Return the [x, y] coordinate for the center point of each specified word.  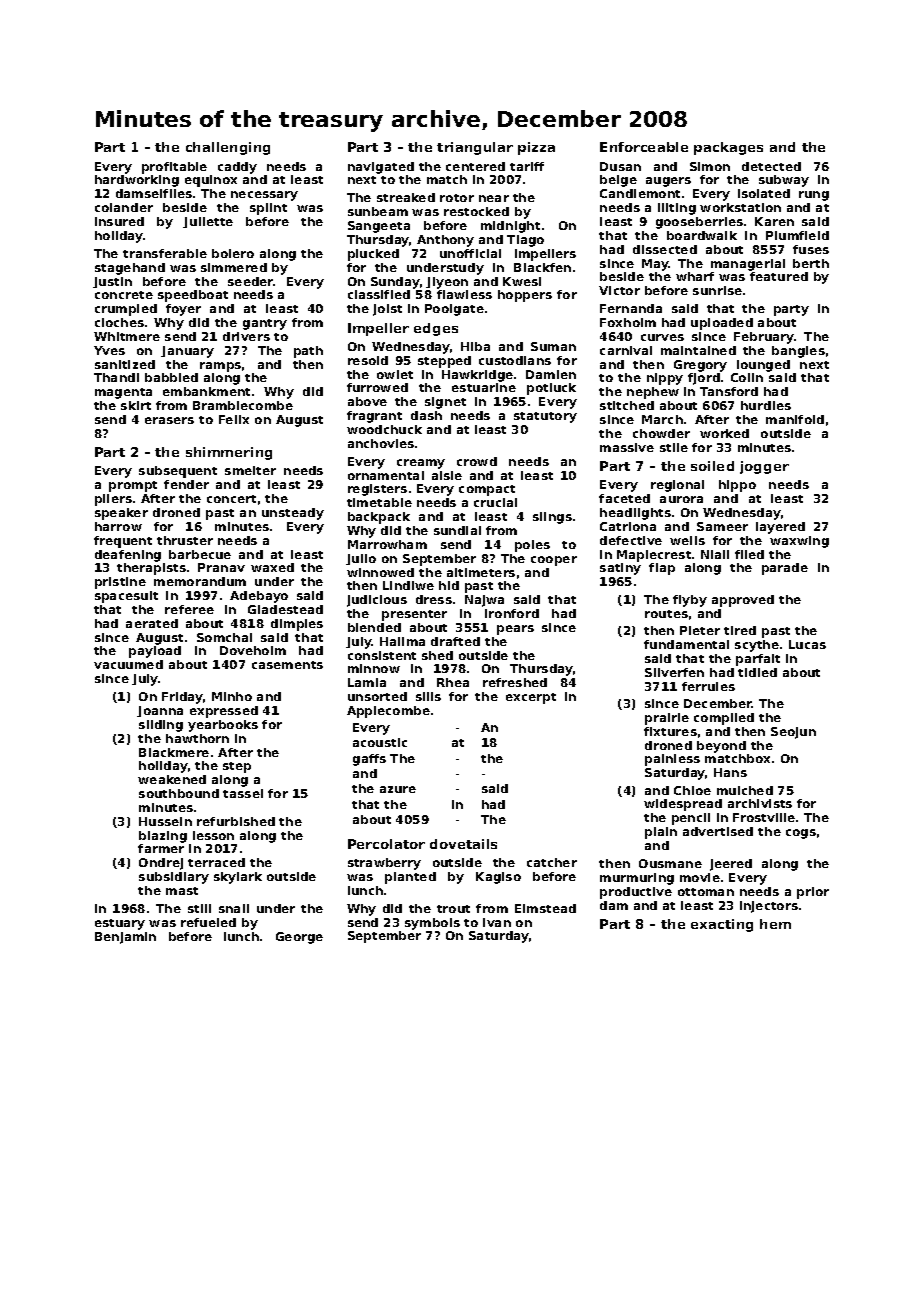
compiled [724, 719]
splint [268, 209]
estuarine [484, 387]
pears [515, 630]
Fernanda [631, 308]
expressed [224, 712]
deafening [128, 556]
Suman [553, 346]
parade [785, 569]
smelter [250, 470]
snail [234, 908]
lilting [677, 209]
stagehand [130, 269]
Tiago [525, 241]
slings [552, 518]
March [662, 419]
